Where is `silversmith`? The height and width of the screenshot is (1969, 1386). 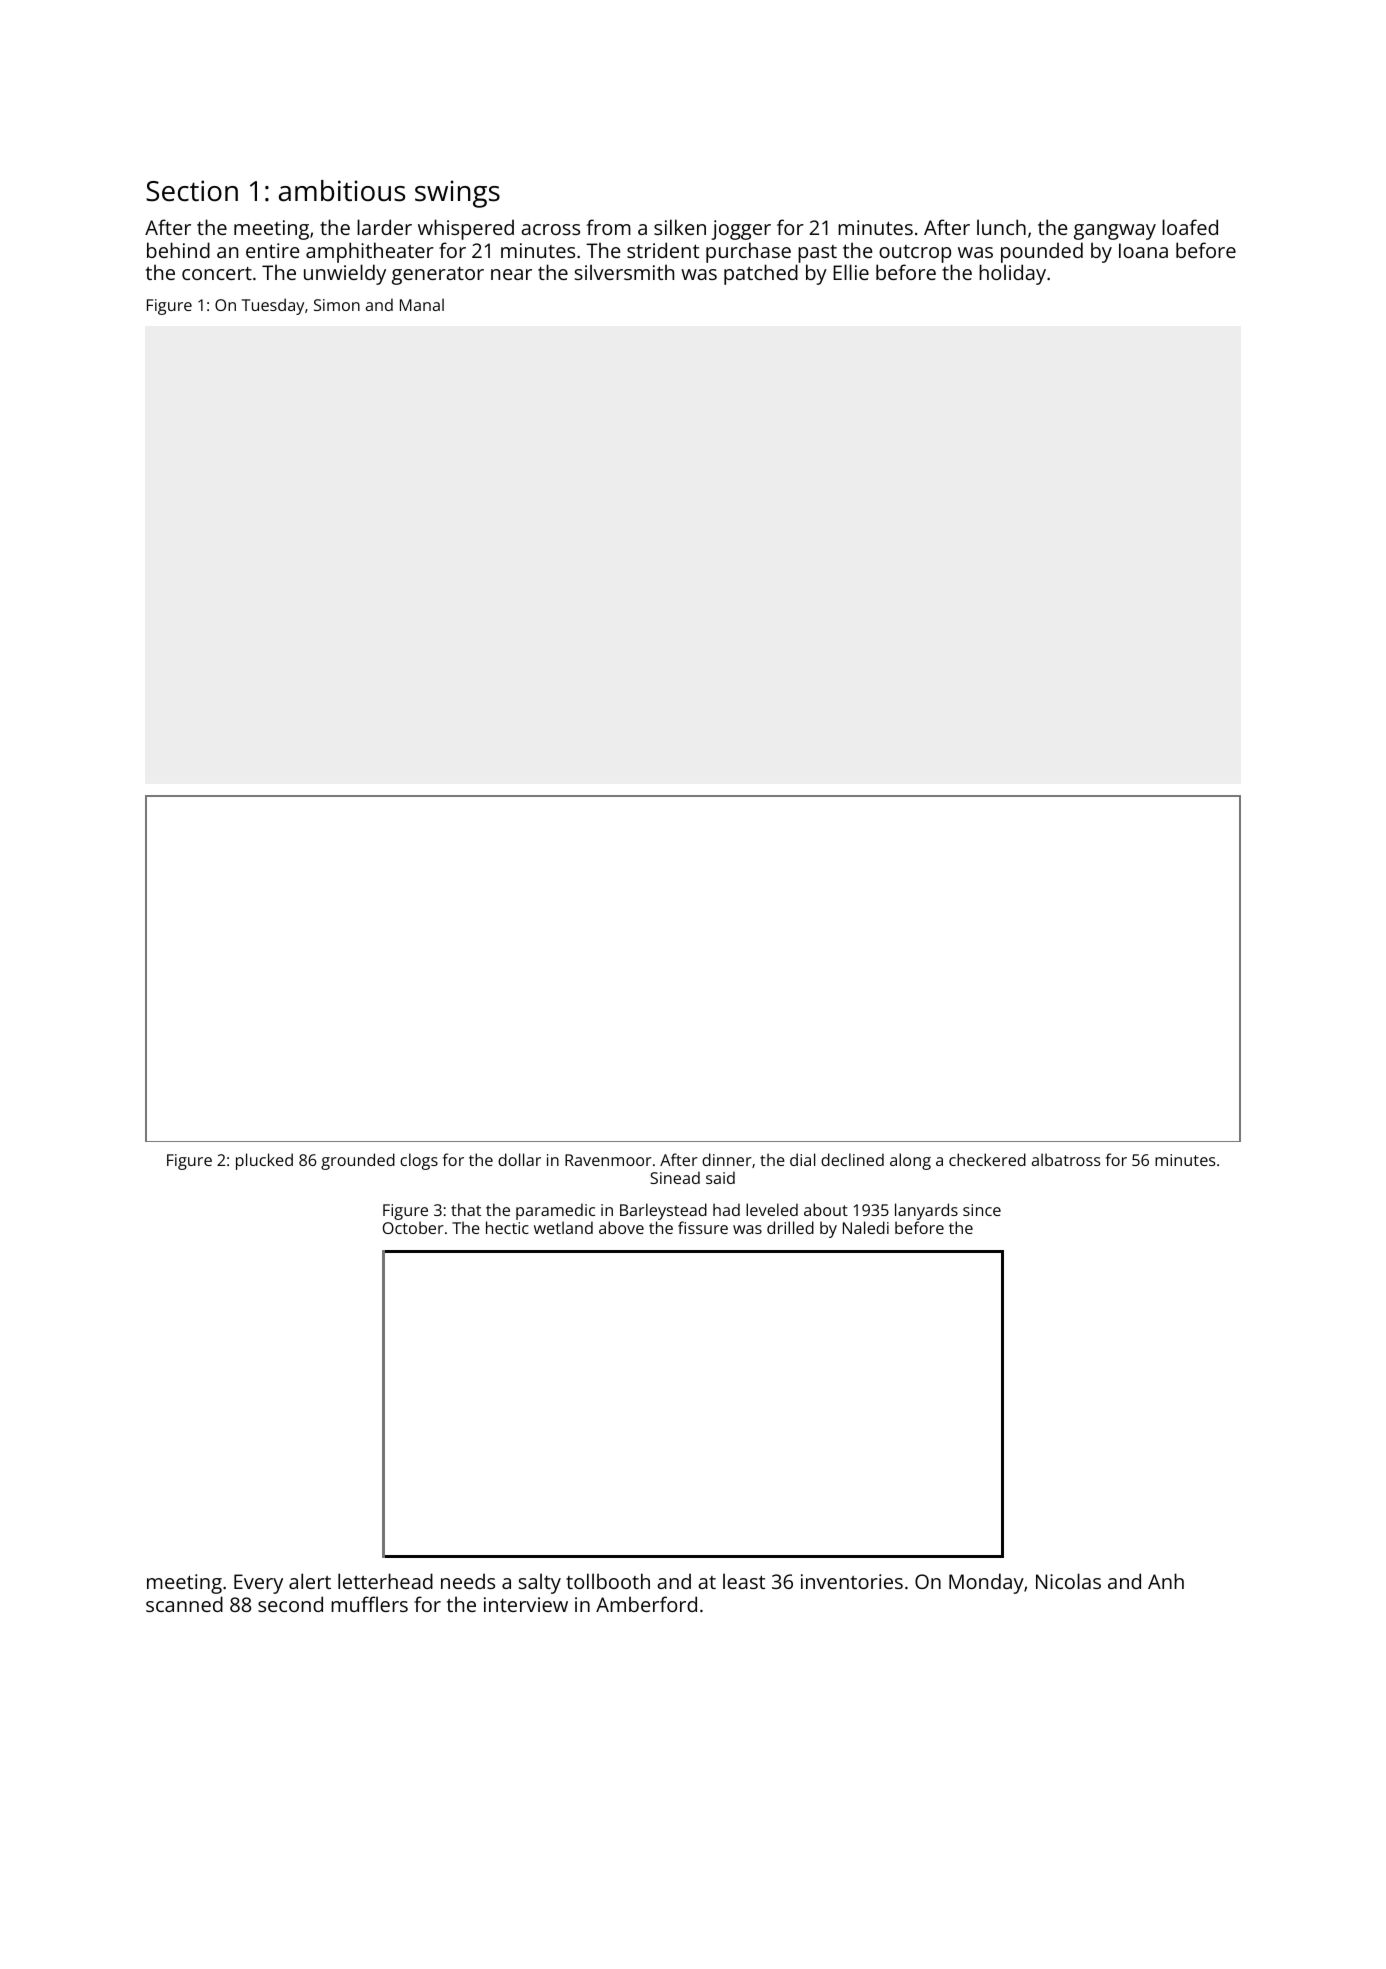
silversmith is located at coordinates (624, 272).
